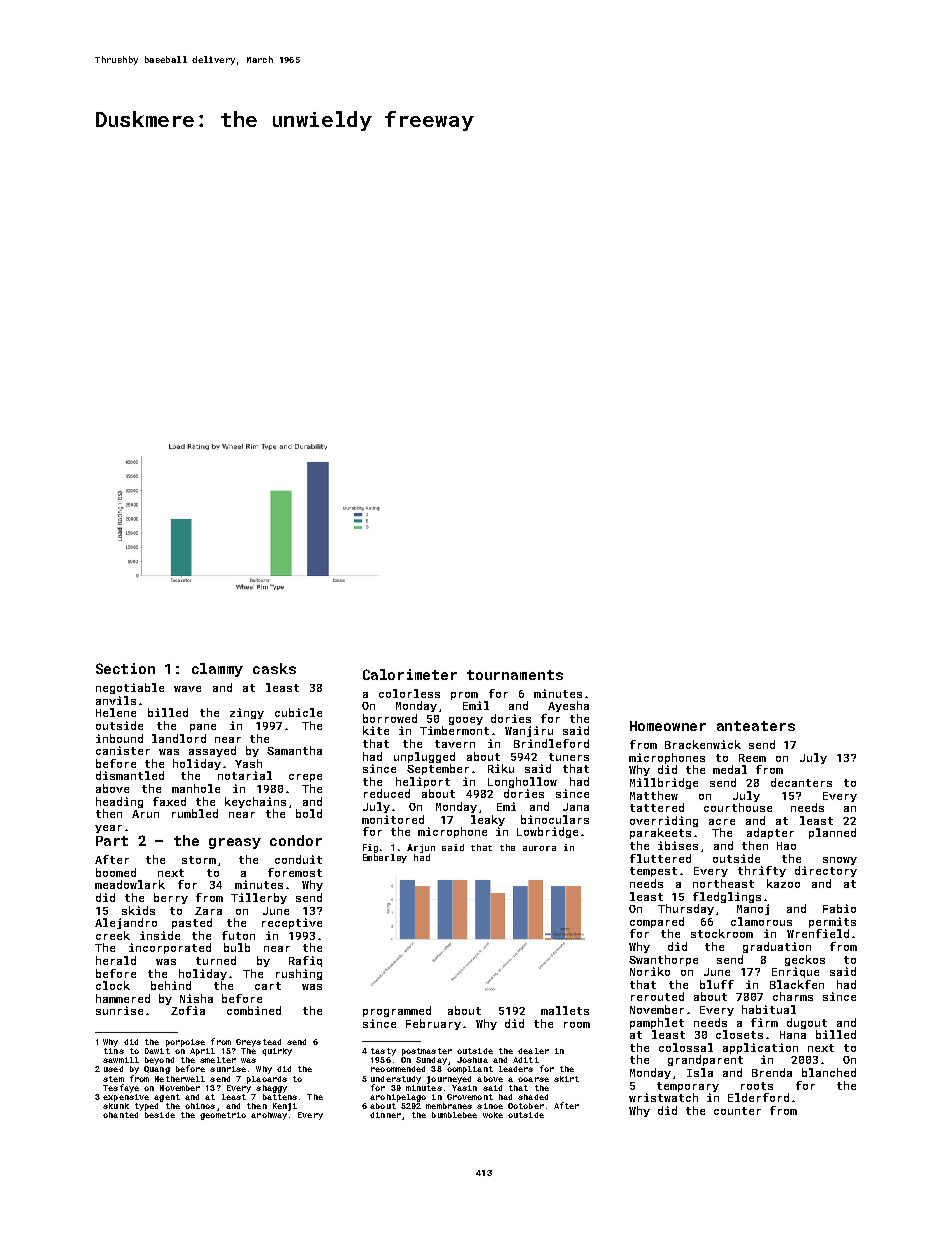  I want to click on programmed, so click(397, 1011).
